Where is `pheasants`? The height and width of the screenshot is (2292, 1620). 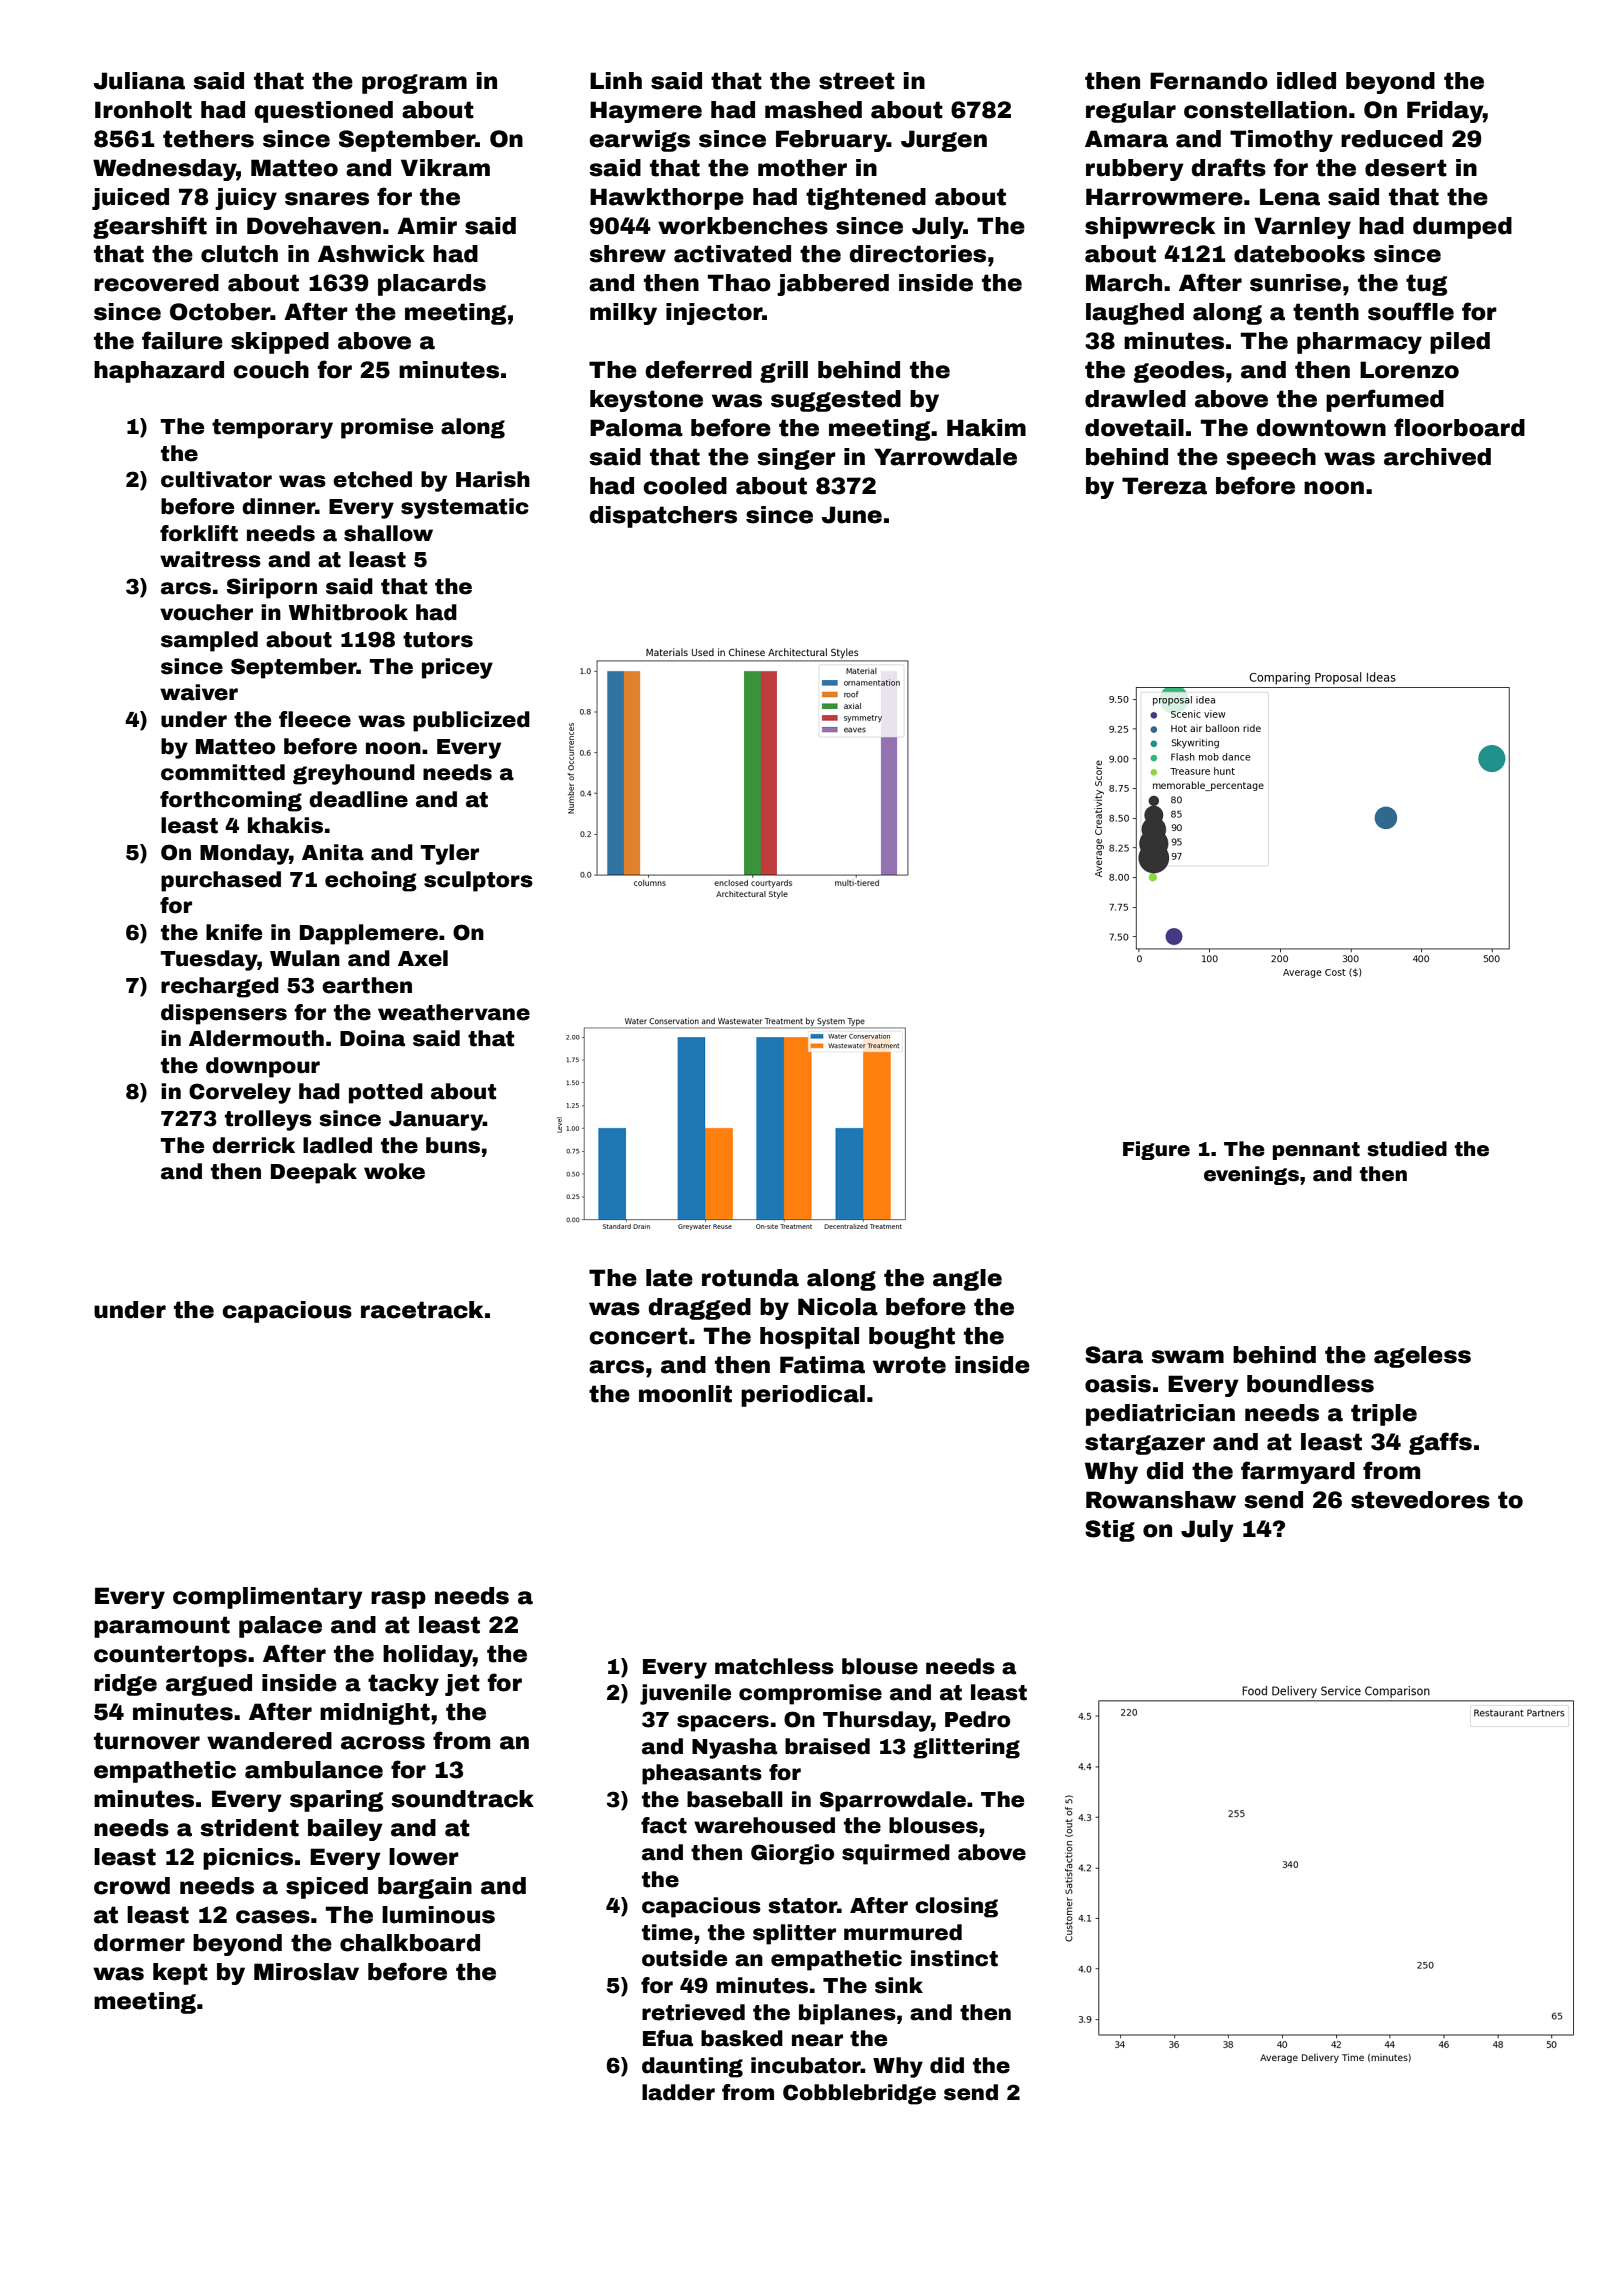 pheasants is located at coordinates (702, 1774).
